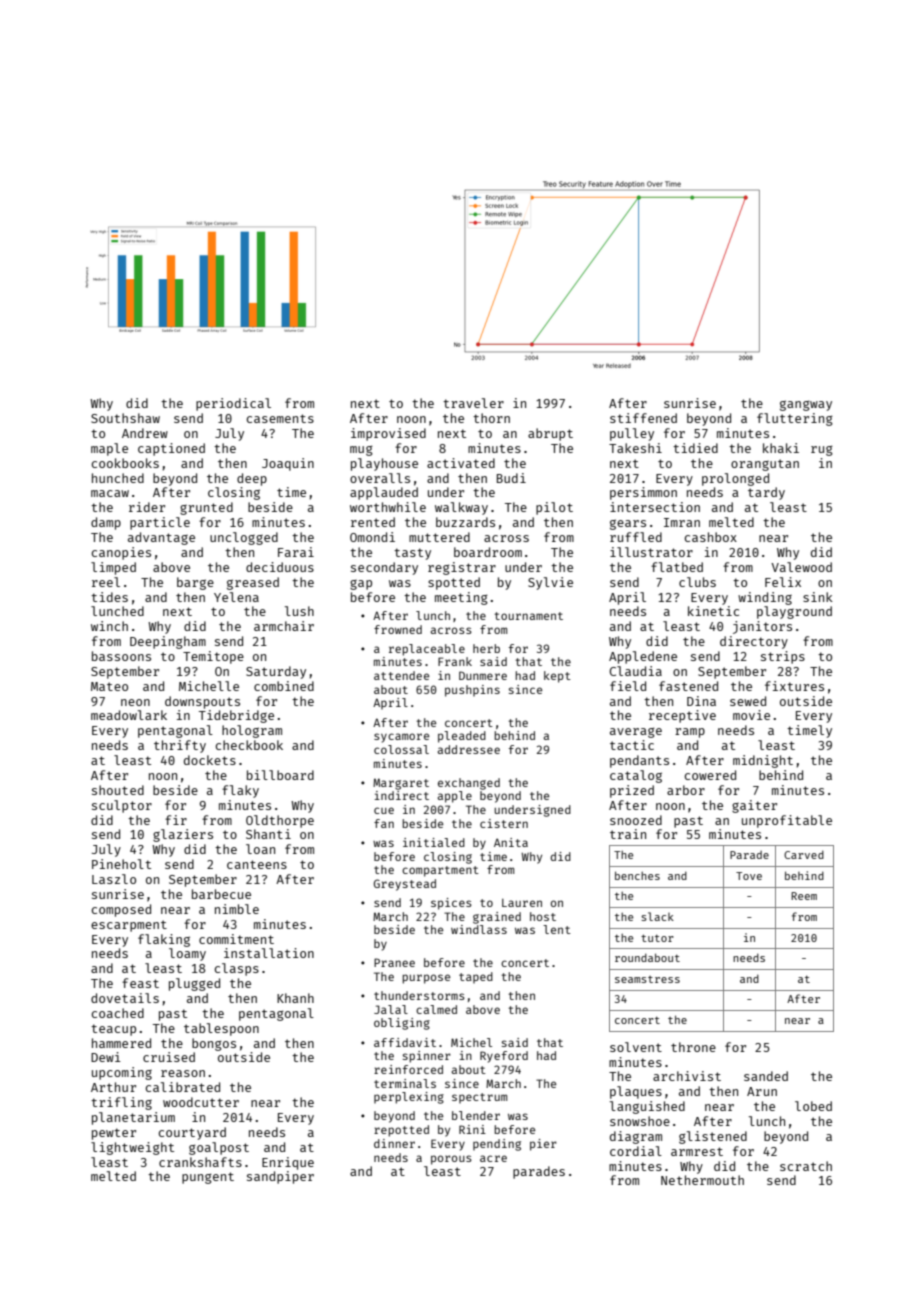  I want to click on taped, so click(476, 978).
